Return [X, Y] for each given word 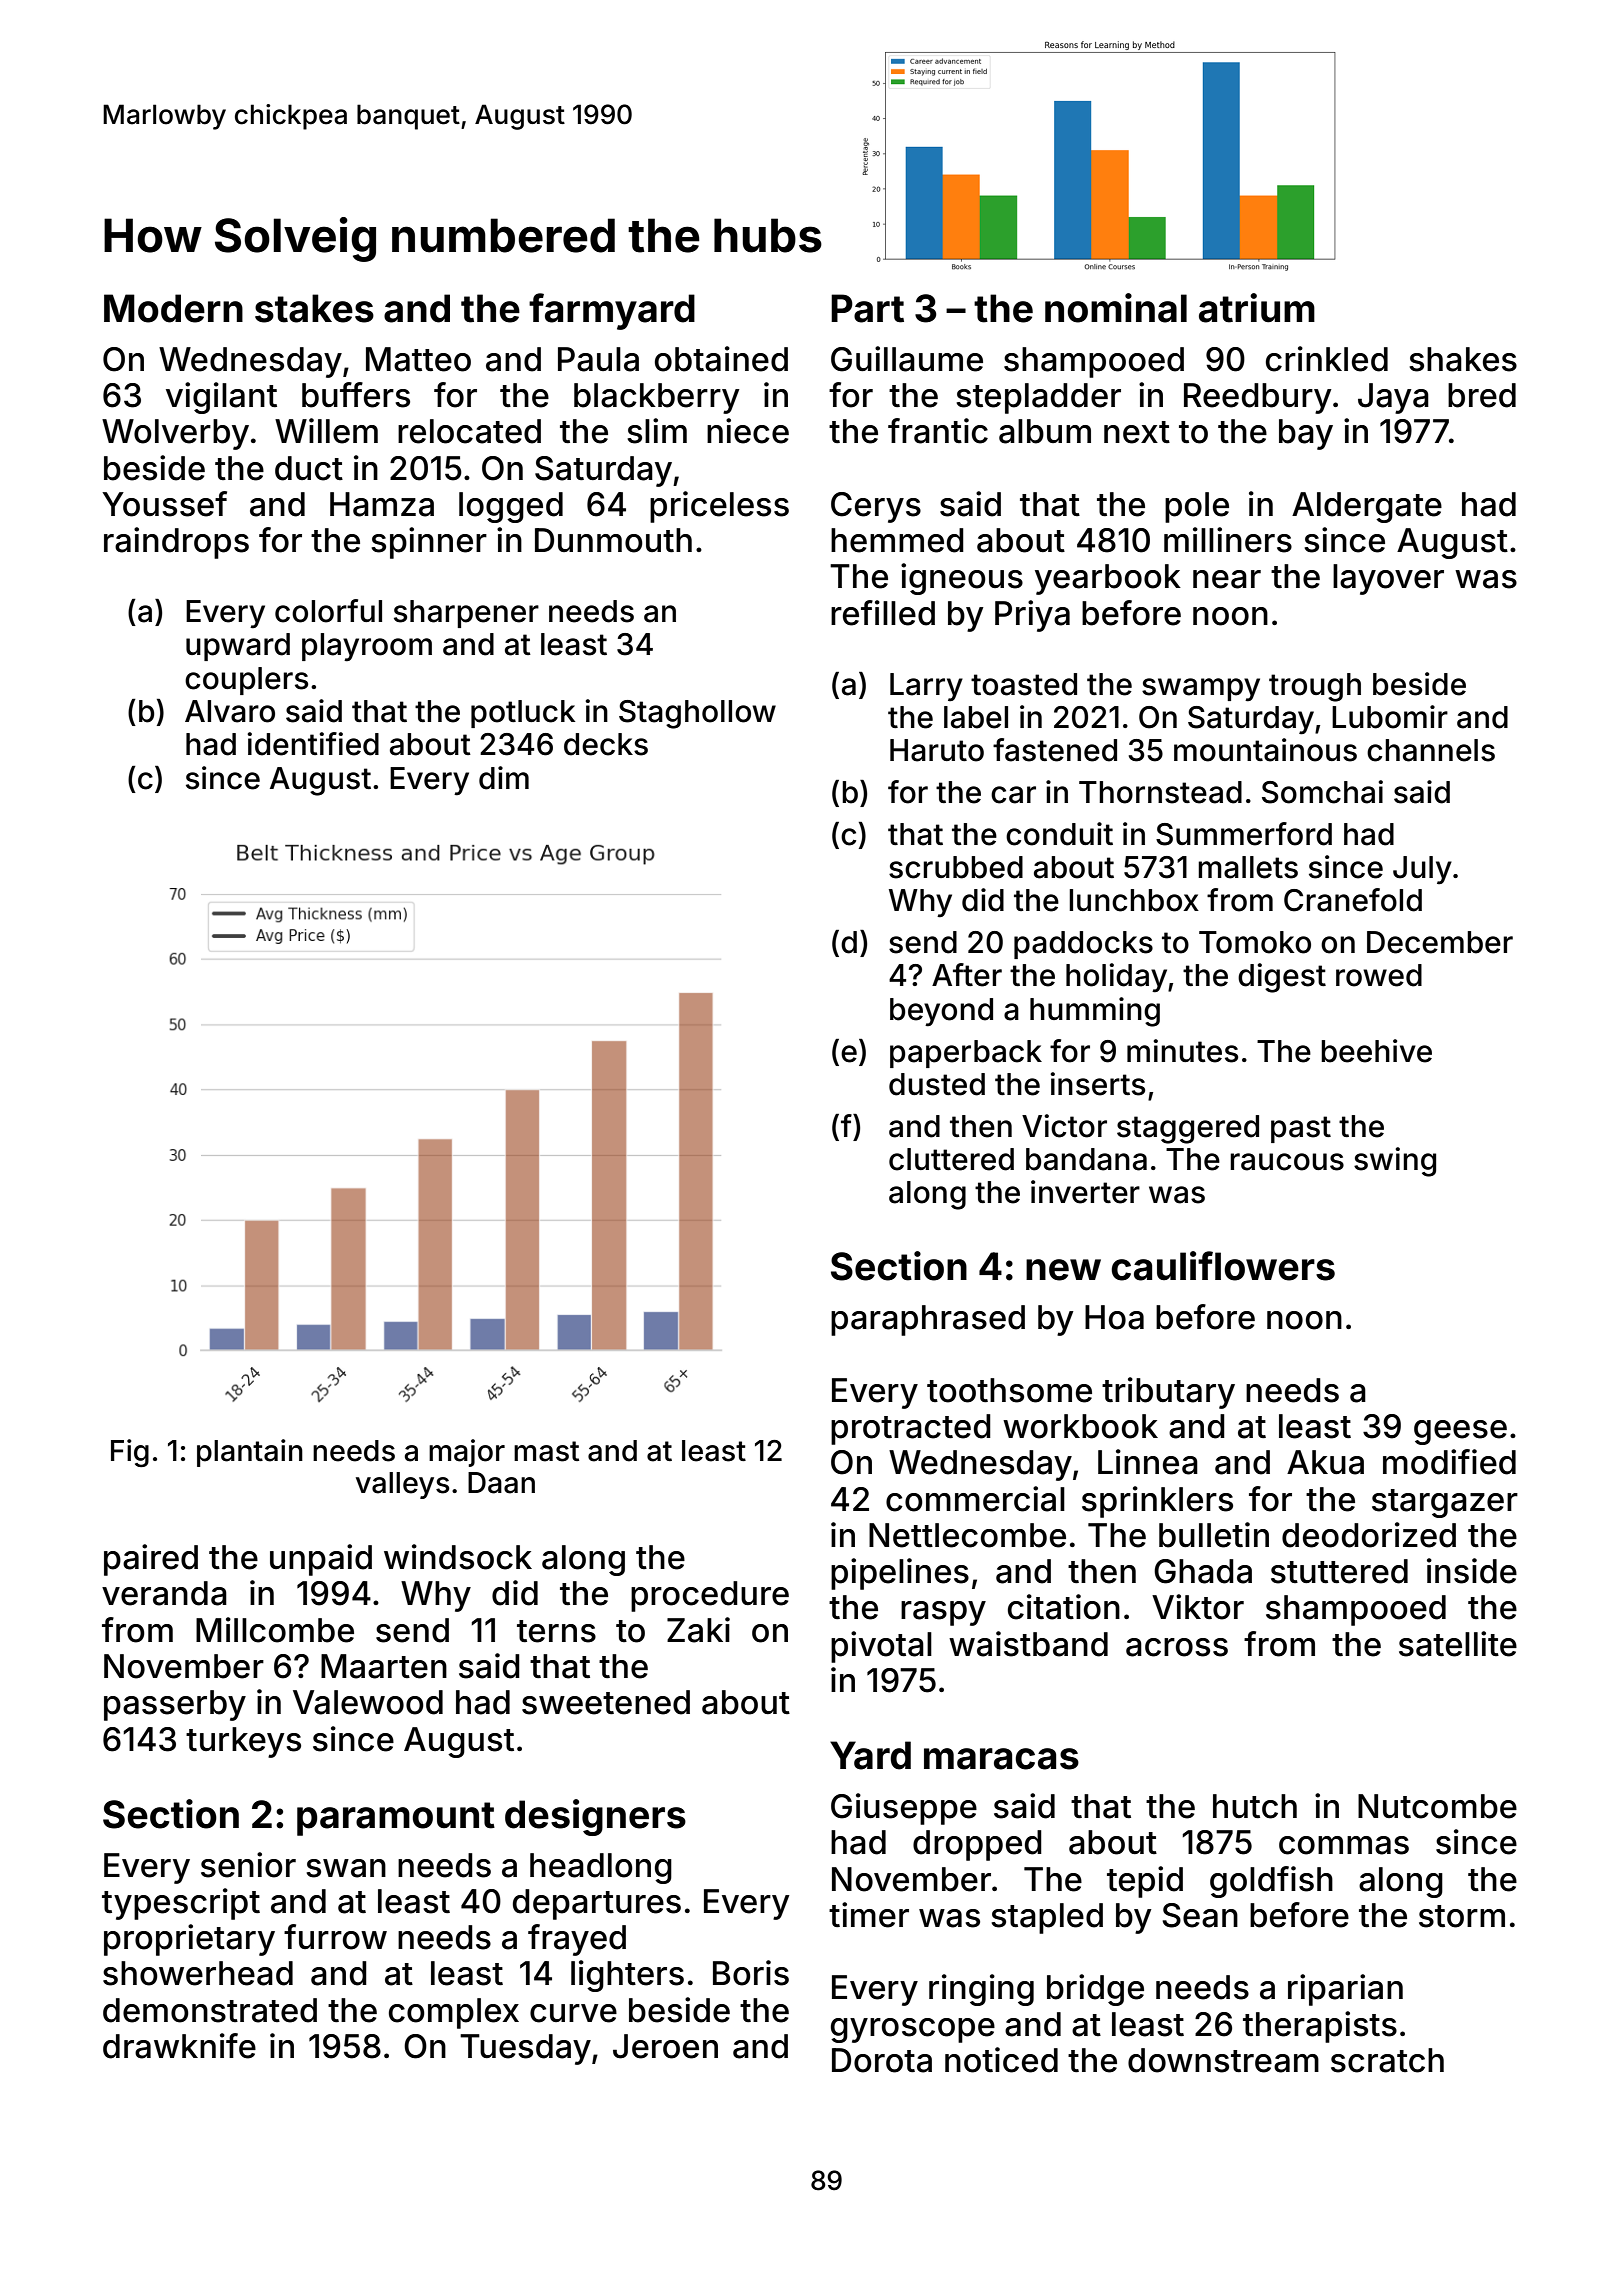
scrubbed [956, 867]
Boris [751, 1973]
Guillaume [907, 359]
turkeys [243, 1742]
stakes [314, 308]
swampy [1201, 690]
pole [1197, 507]
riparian [1345, 1990]
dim [504, 778]
